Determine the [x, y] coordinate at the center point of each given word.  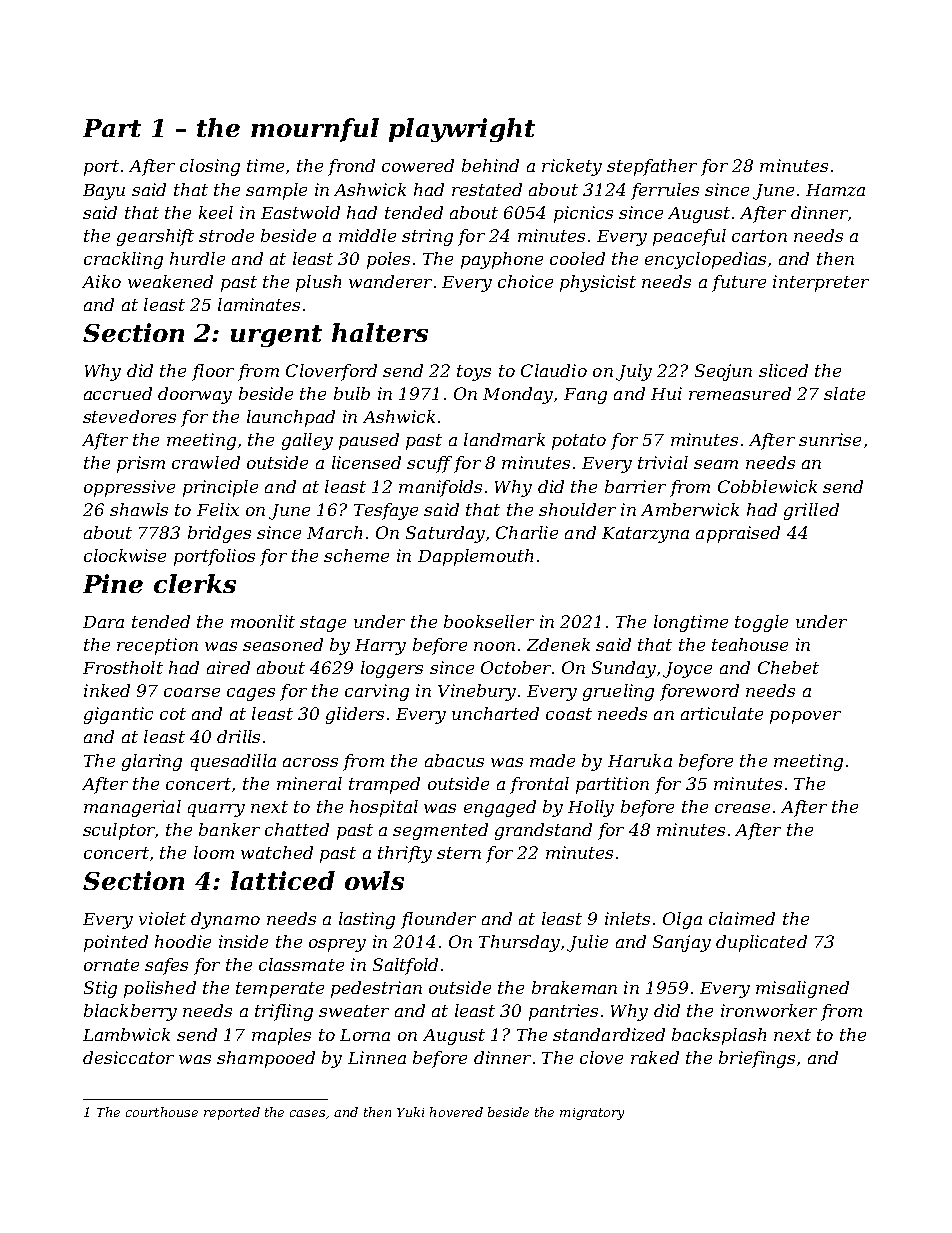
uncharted [495, 713]
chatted [297, 829]
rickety [572, 167]
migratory [592, 1114]
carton [759, 236]
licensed [366, 462]
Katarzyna [645, 535]
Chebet [788, 667]
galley [307, 441]
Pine [113, 583]
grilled [811, 511]
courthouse [162, 1112]
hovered [456, 1112]
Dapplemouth [475, 557]
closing [210, 167]
